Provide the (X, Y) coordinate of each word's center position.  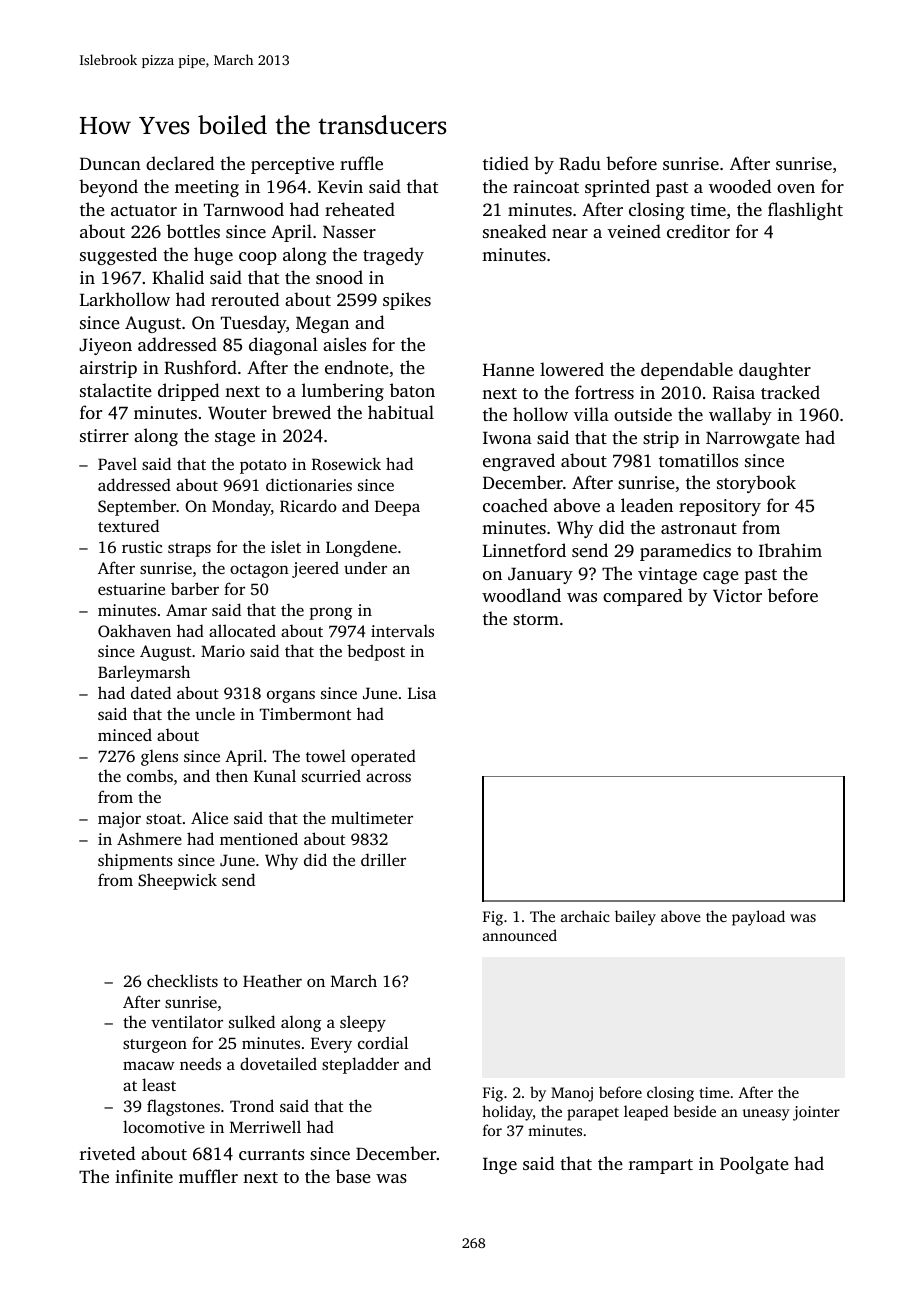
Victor (737, 596)
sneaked (514, 231)
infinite (144, 1176)
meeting (207, 188)
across (388, 777)
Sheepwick (177, 881)
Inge (500, 1165)
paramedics (685, 552)
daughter (775, 371)
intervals (402, 630)
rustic (142, 547)
